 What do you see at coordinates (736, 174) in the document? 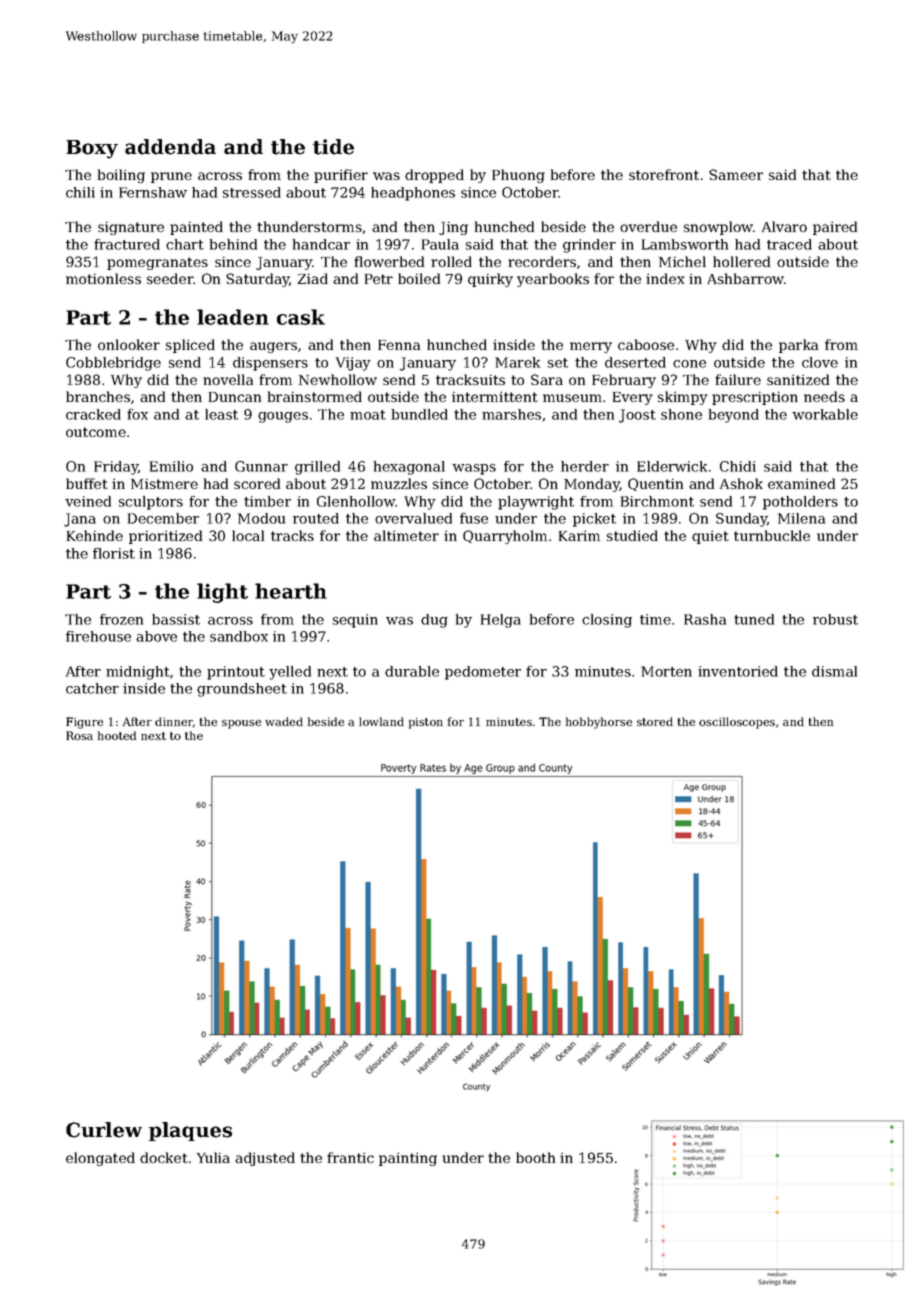
I see `Sameer` at bounding box center [736, 174].
